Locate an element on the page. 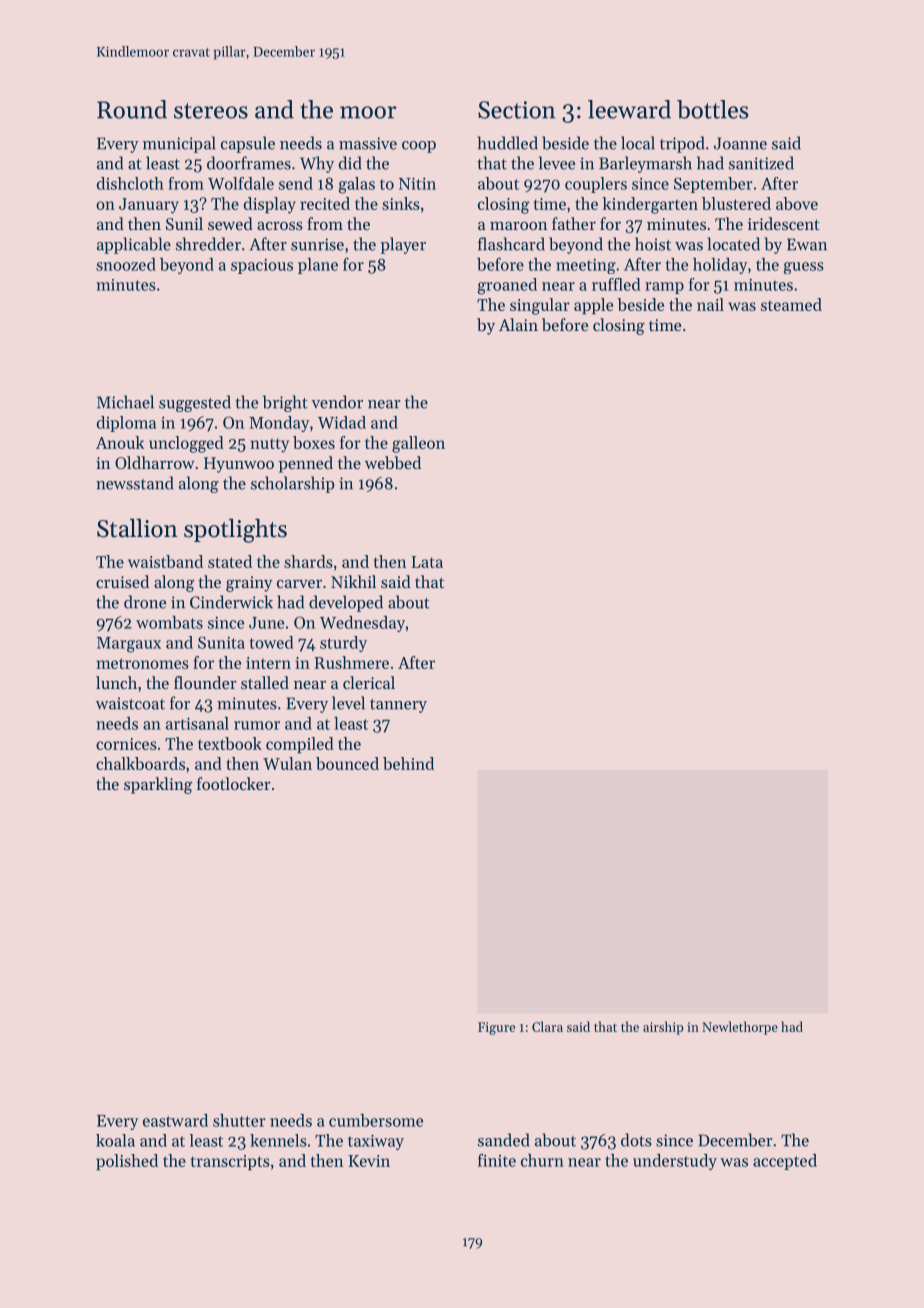 This document has width=924, height=1308. Wednesday is located at coordinates (362, 624).
